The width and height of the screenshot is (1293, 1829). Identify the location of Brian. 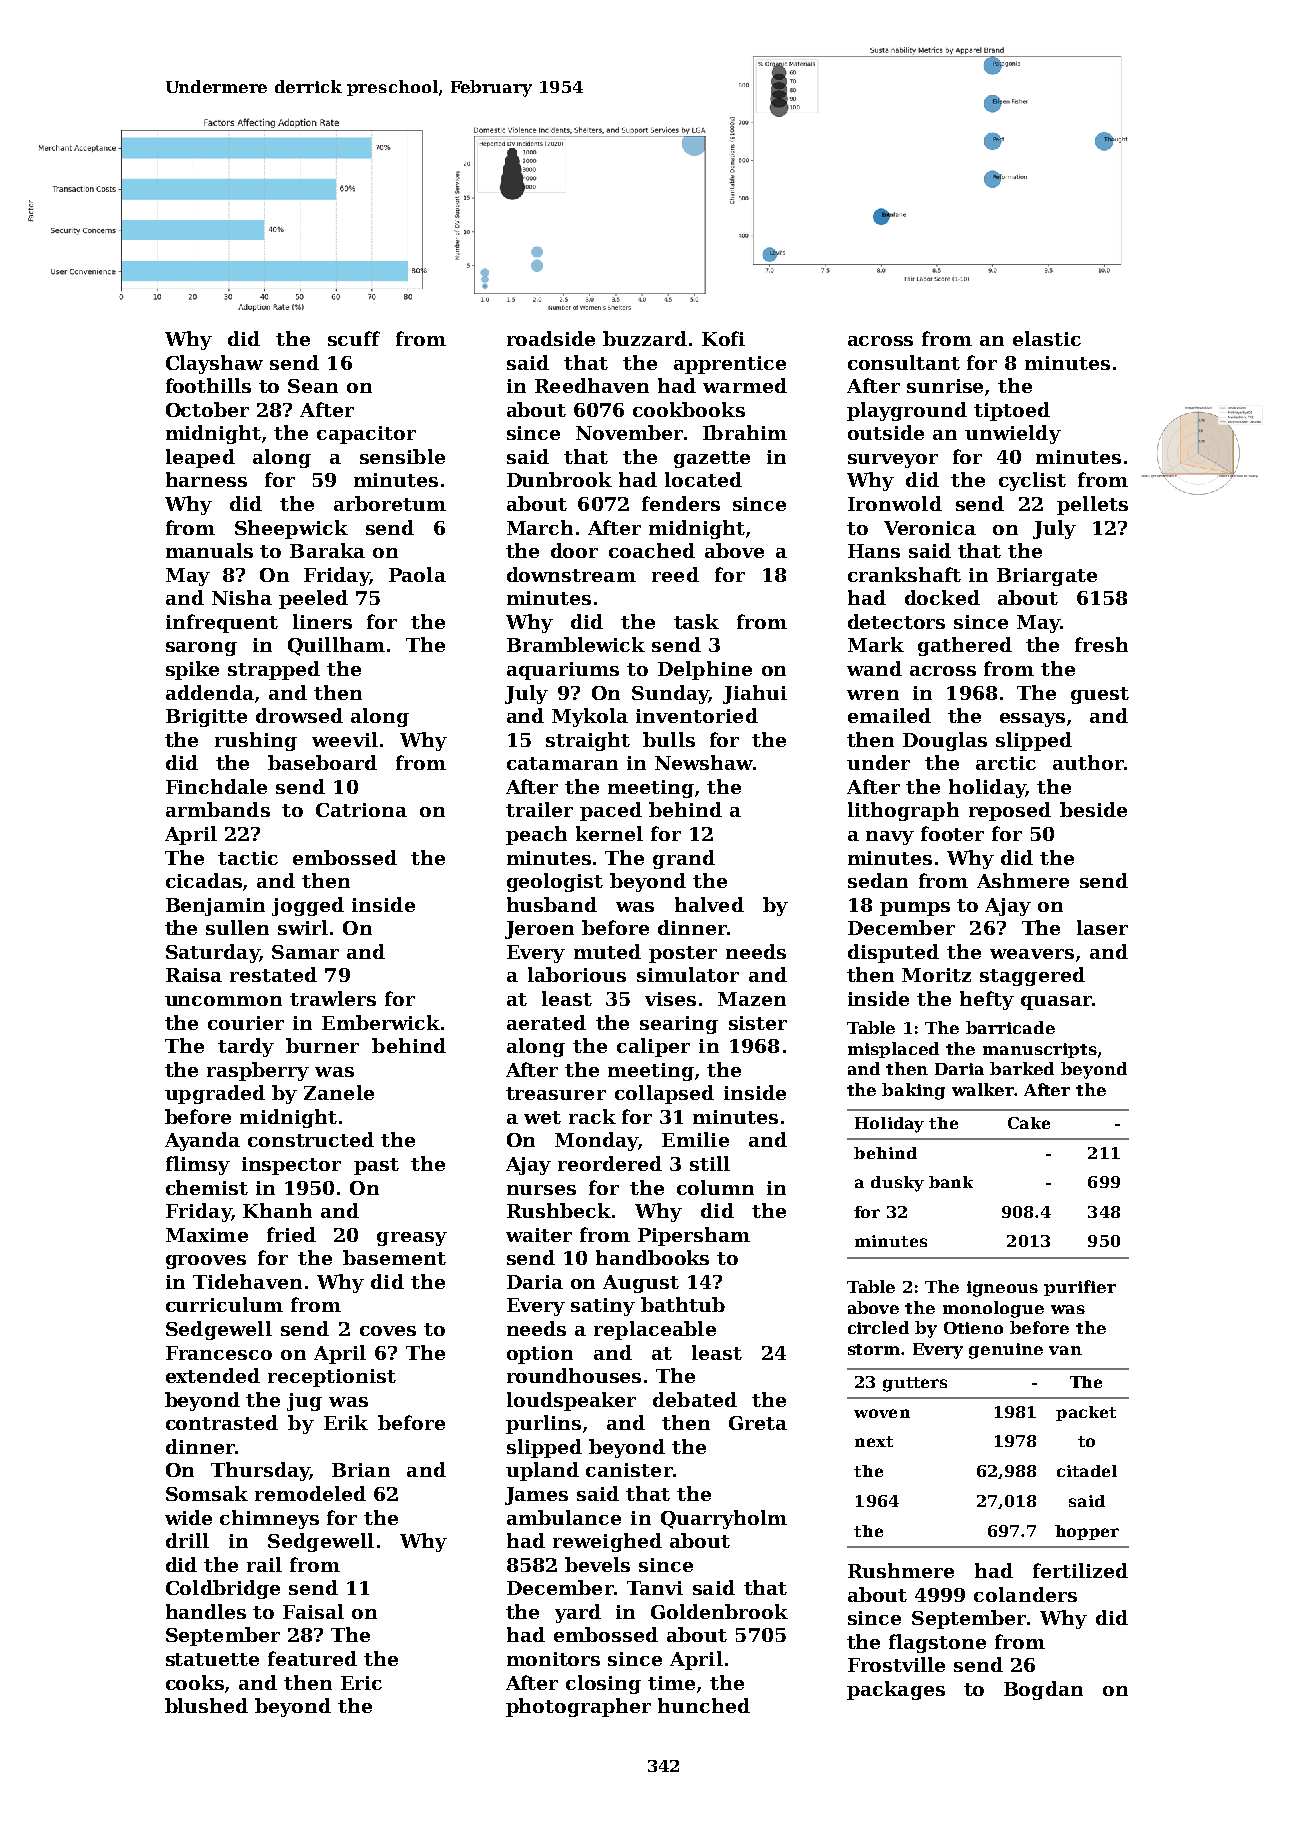
(361, 1470).
